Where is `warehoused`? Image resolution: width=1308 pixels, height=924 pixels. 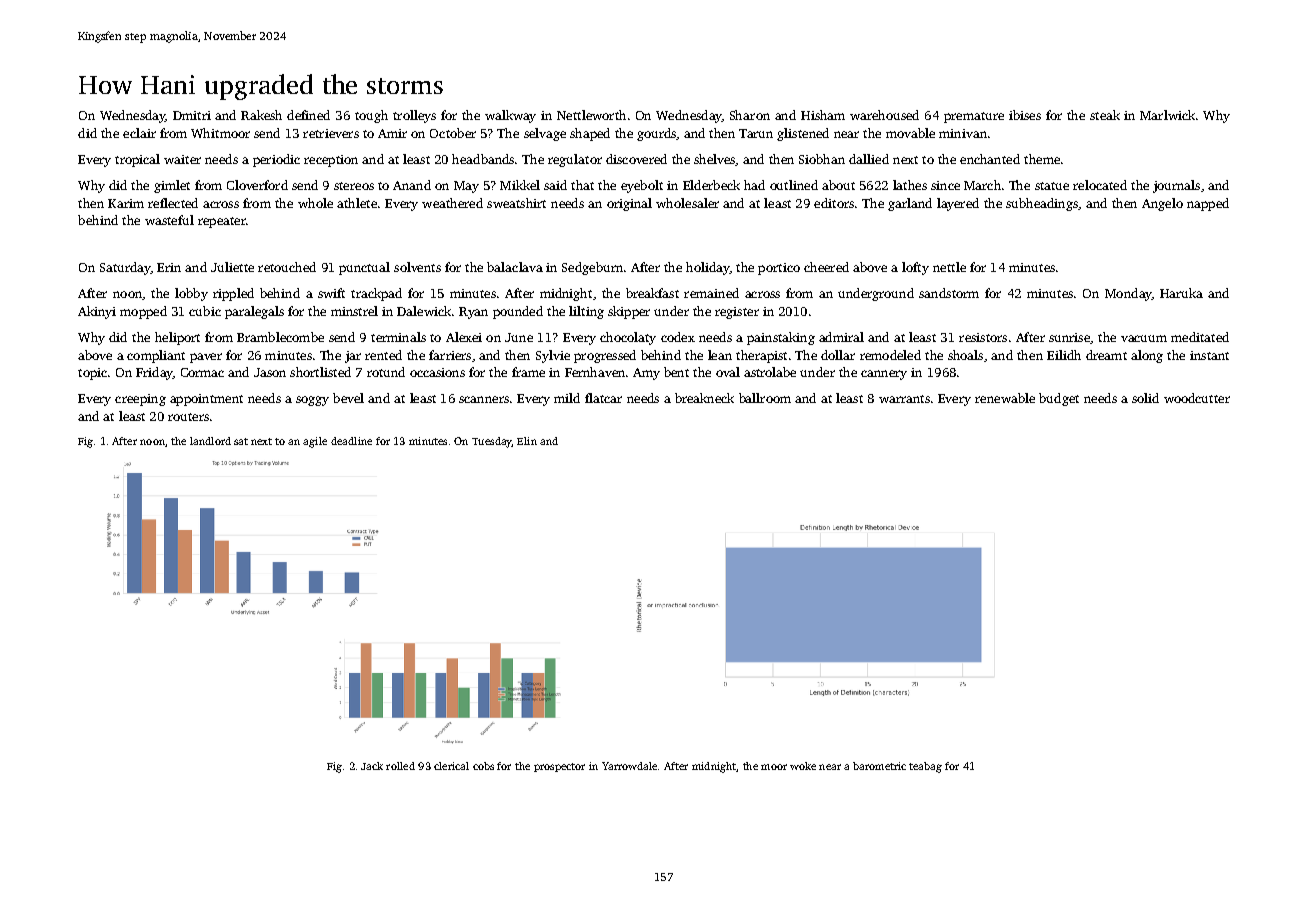 warehoused is located at coordinates (884, 115).
